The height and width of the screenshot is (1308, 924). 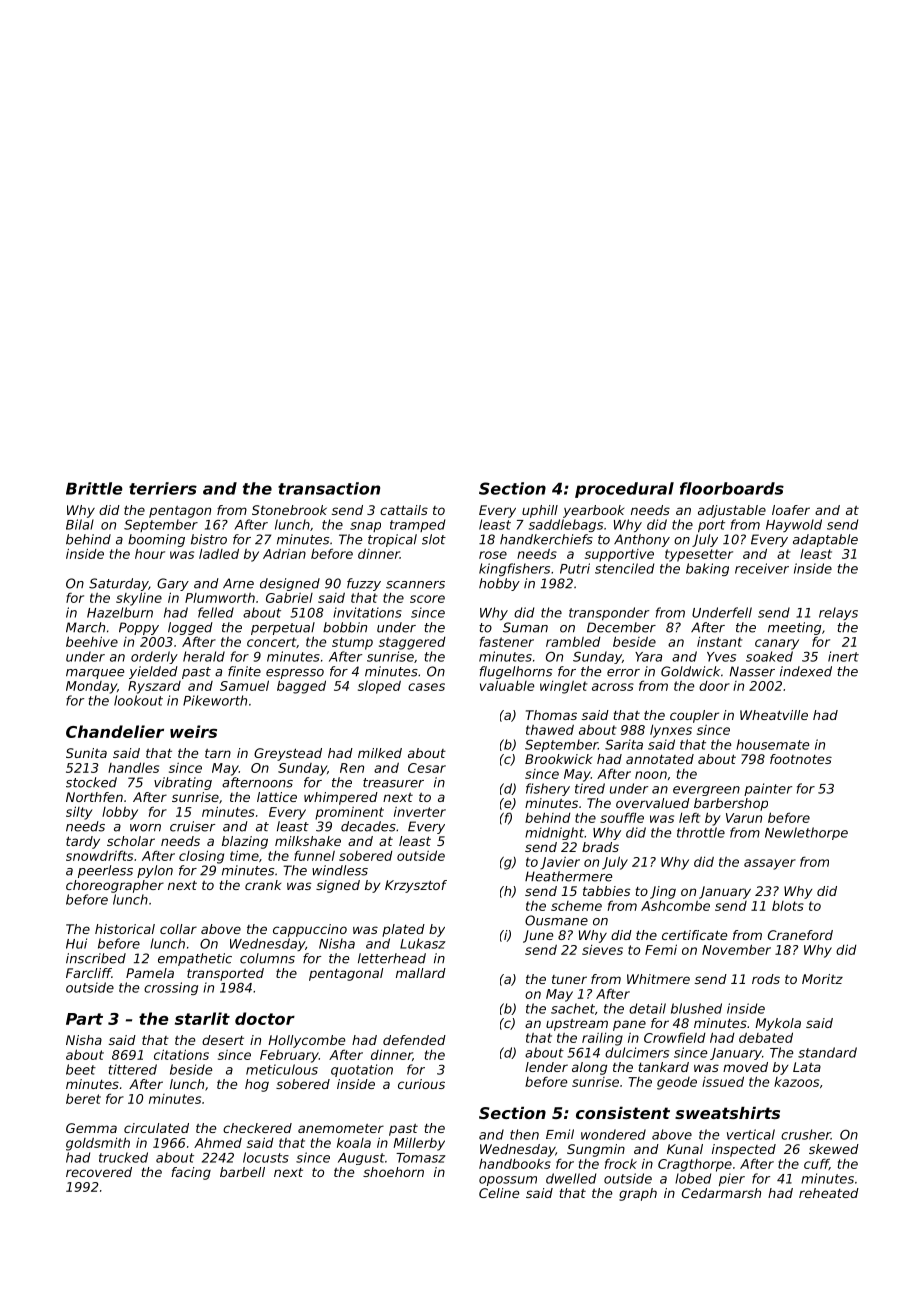 What do you see at coordinates (774, 715) in the screenshot?
I see `Wheatville` at bounding box center [774, 715].
